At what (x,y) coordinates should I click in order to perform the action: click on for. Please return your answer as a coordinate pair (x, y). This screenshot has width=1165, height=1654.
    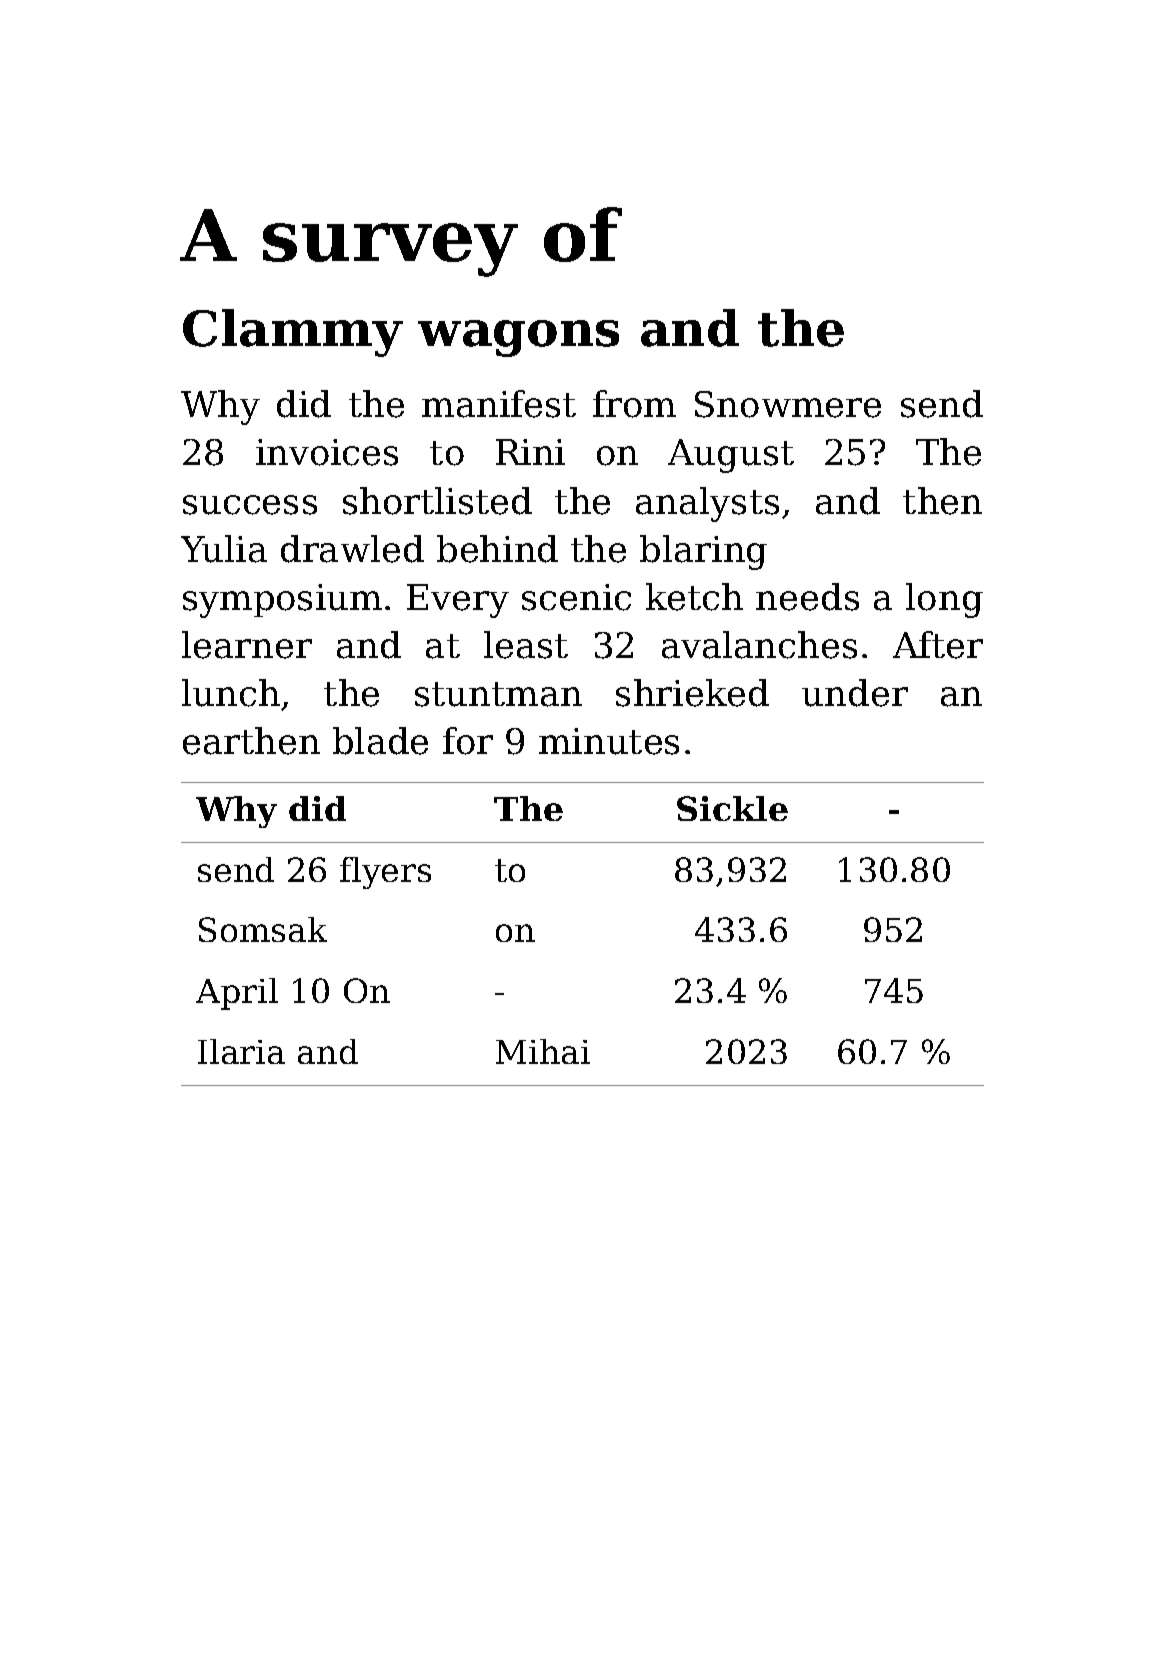
    Looking at the image, I should click on (468, 741).
